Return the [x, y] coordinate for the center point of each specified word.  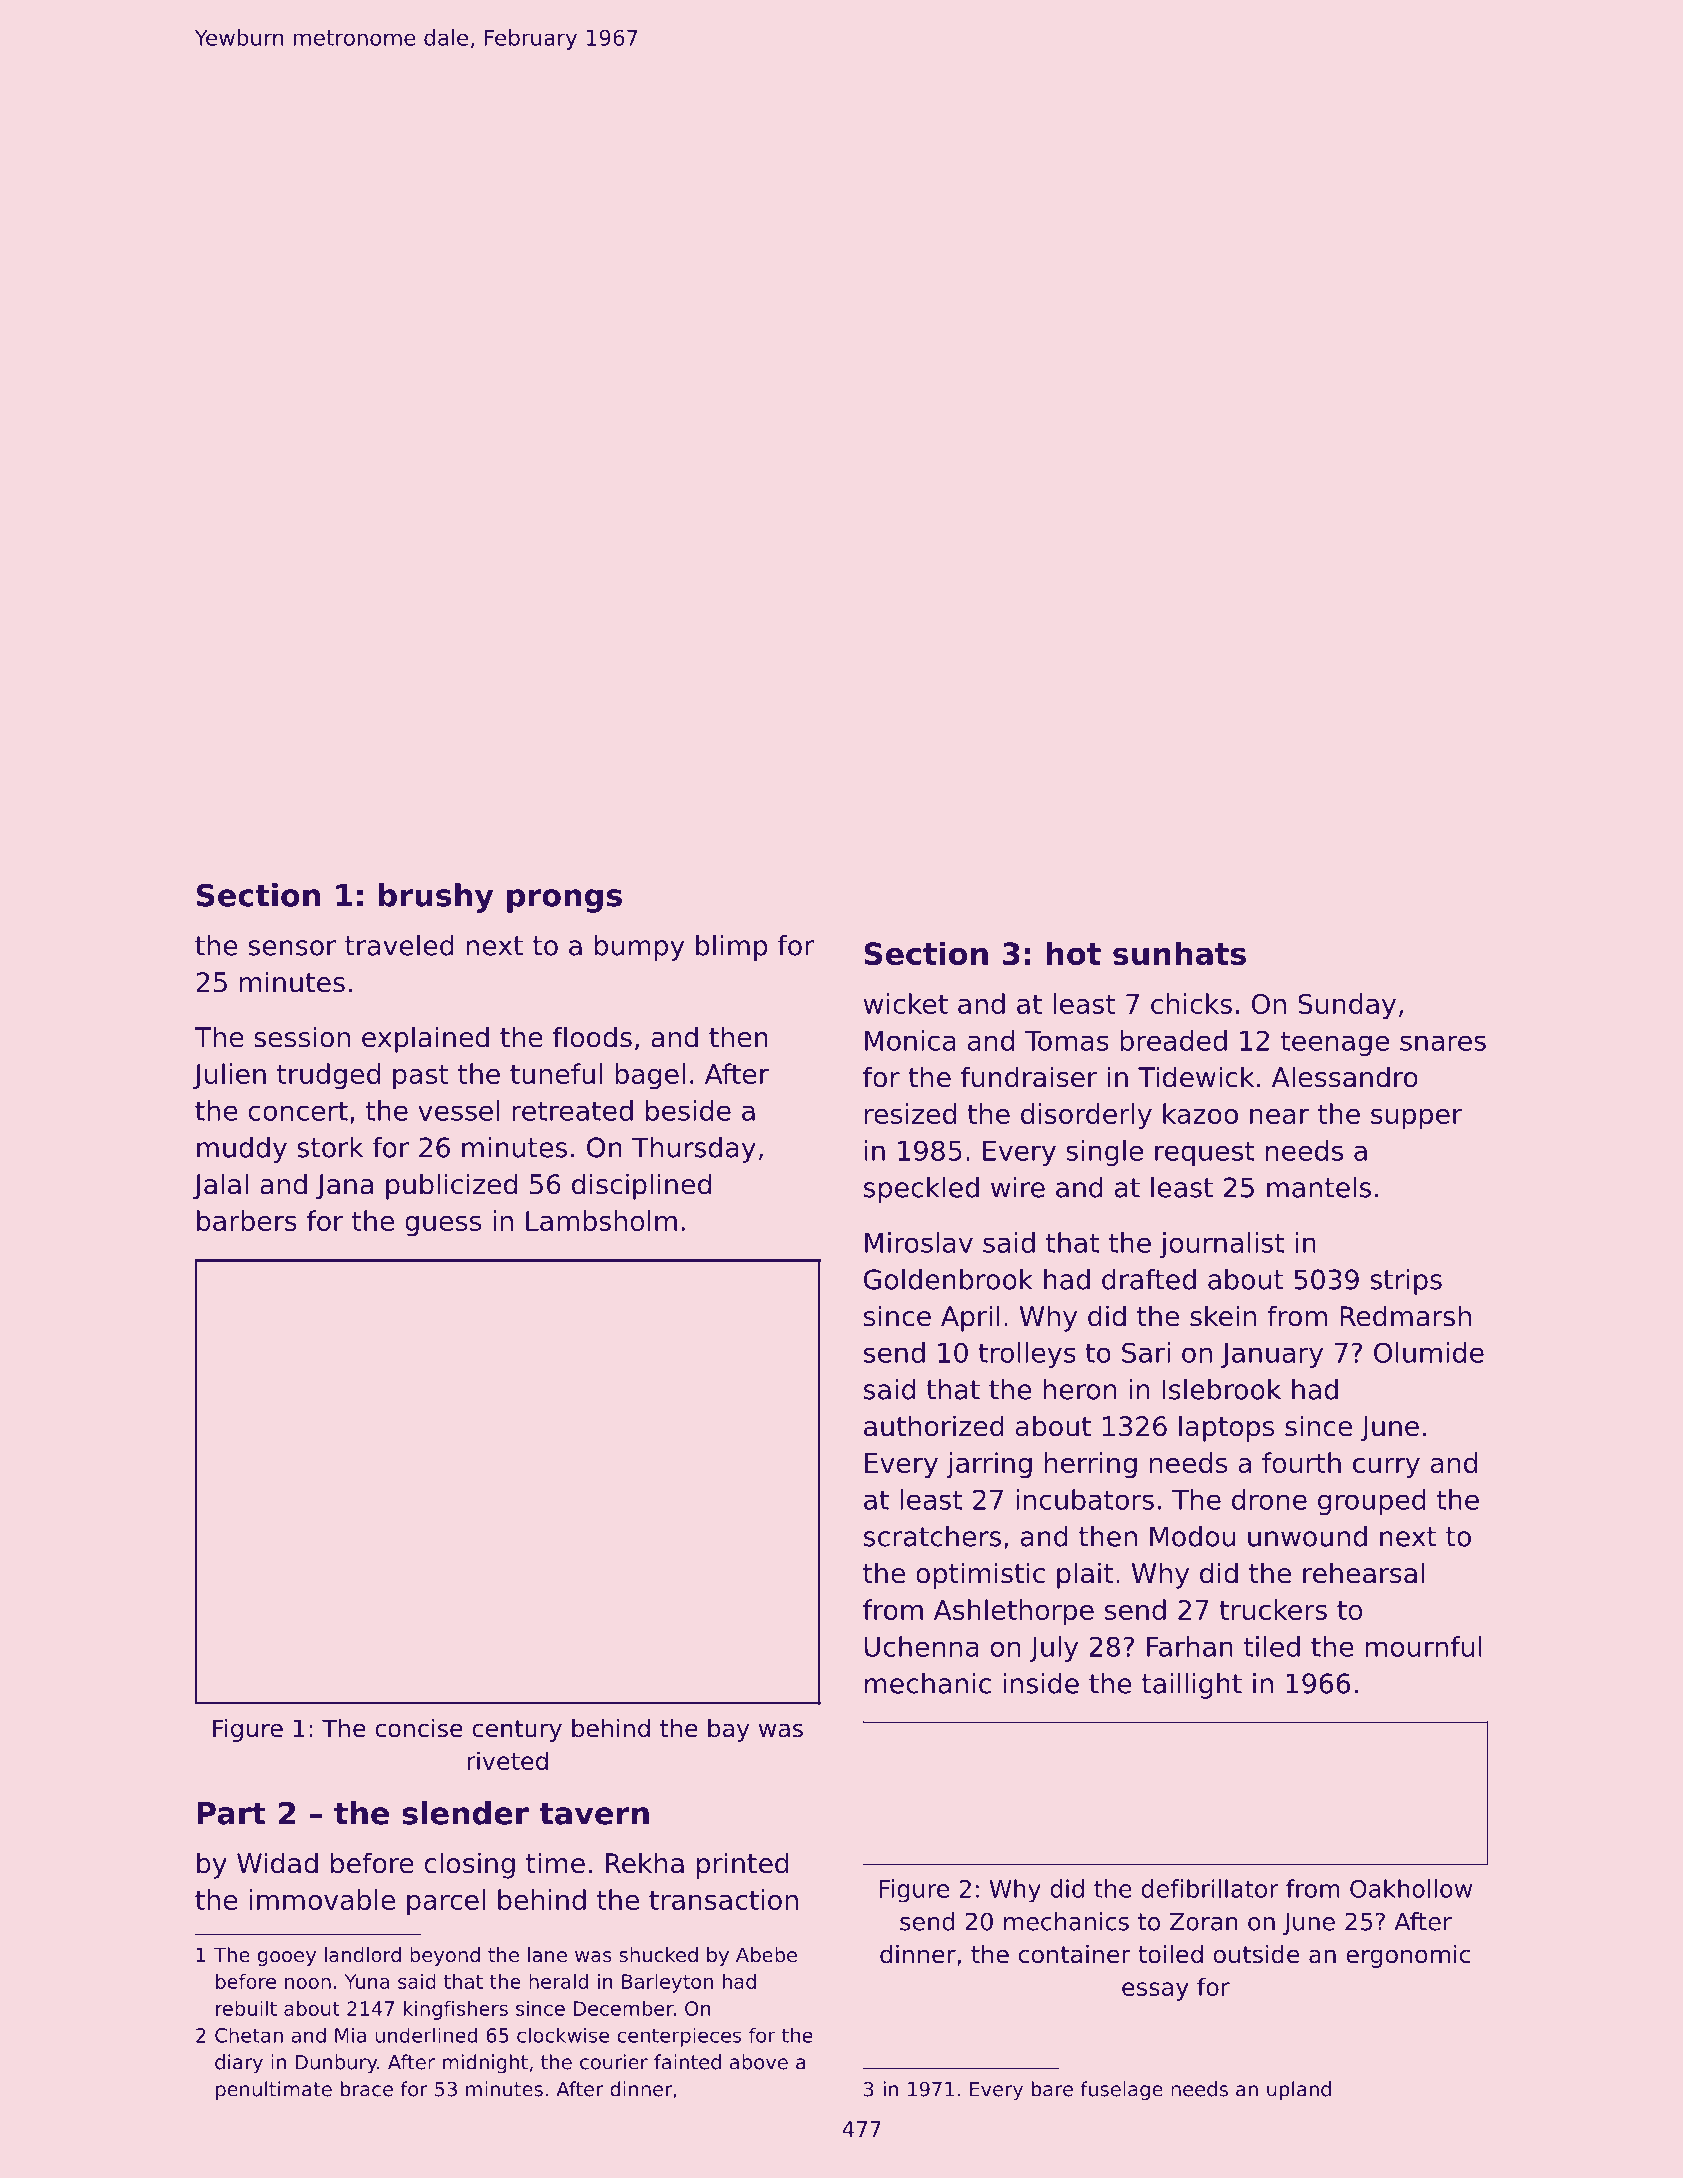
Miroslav [919, 1242]
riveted [507, 1760]
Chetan [249, 2035]
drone [1269, 1499]
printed [743, 1865]
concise [419, 1728]
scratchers [932, 1536]
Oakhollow [1411, 1888]
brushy [436, 898]
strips [1406, 1282]
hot [1074, 953]
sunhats [1179, 953]
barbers [247, 1220]
